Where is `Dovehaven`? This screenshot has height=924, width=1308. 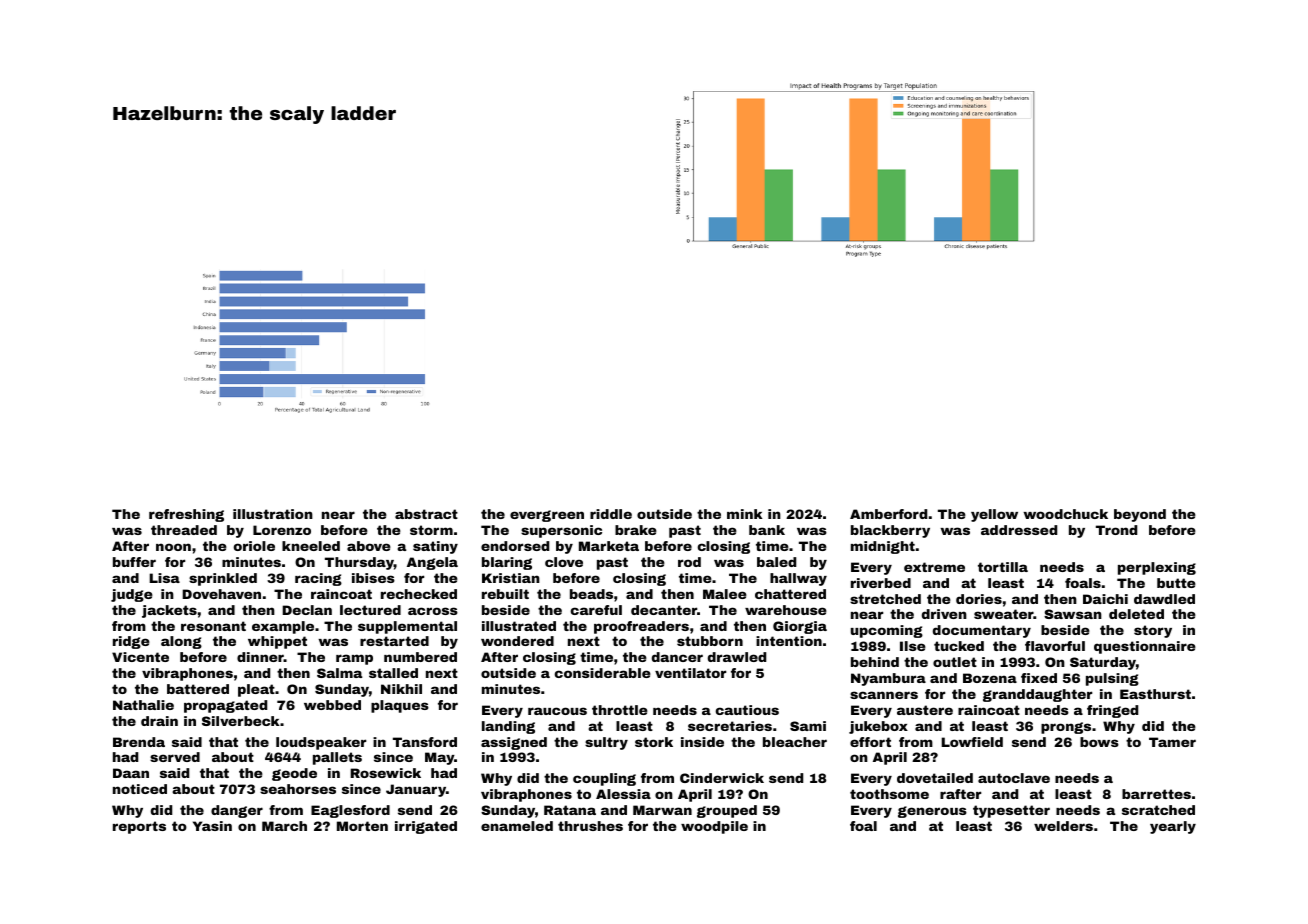 Dovehaven is located at coordinates (221, 594).
